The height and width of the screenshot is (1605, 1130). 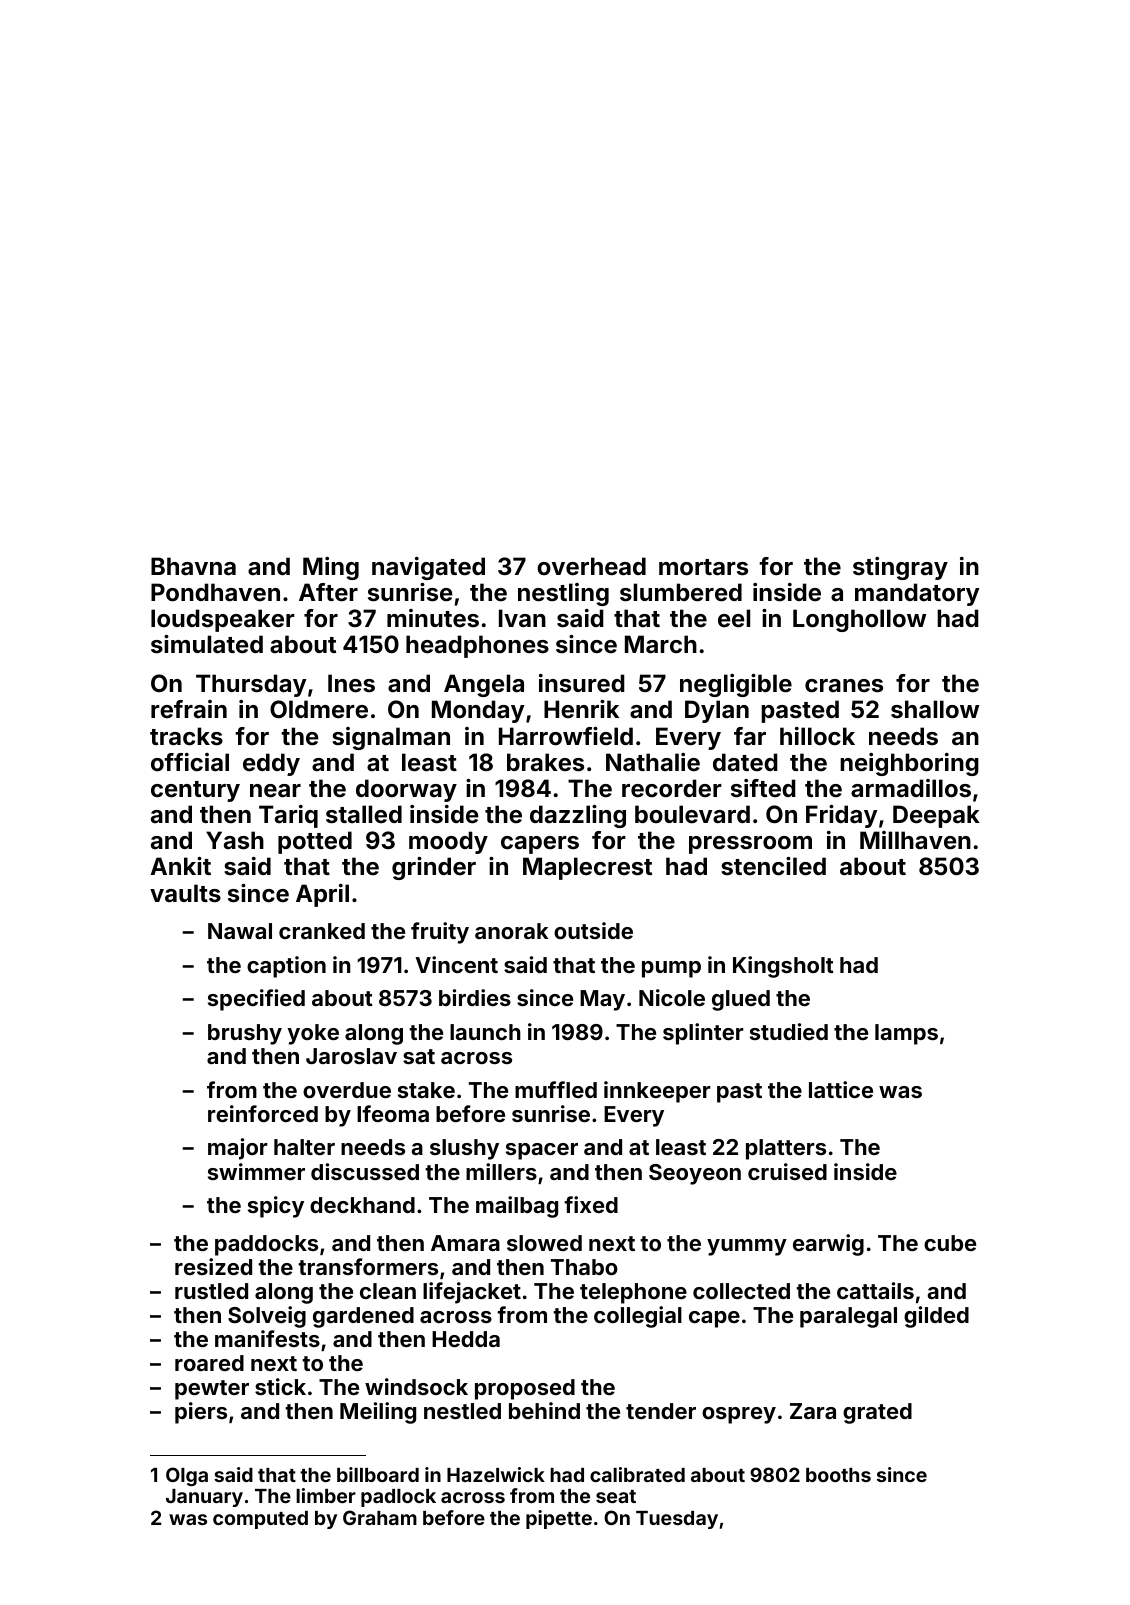 What do you see at coordinates (326, 1495) in the screenshot?
I see `limber` at bounding box center [326, 1495].
